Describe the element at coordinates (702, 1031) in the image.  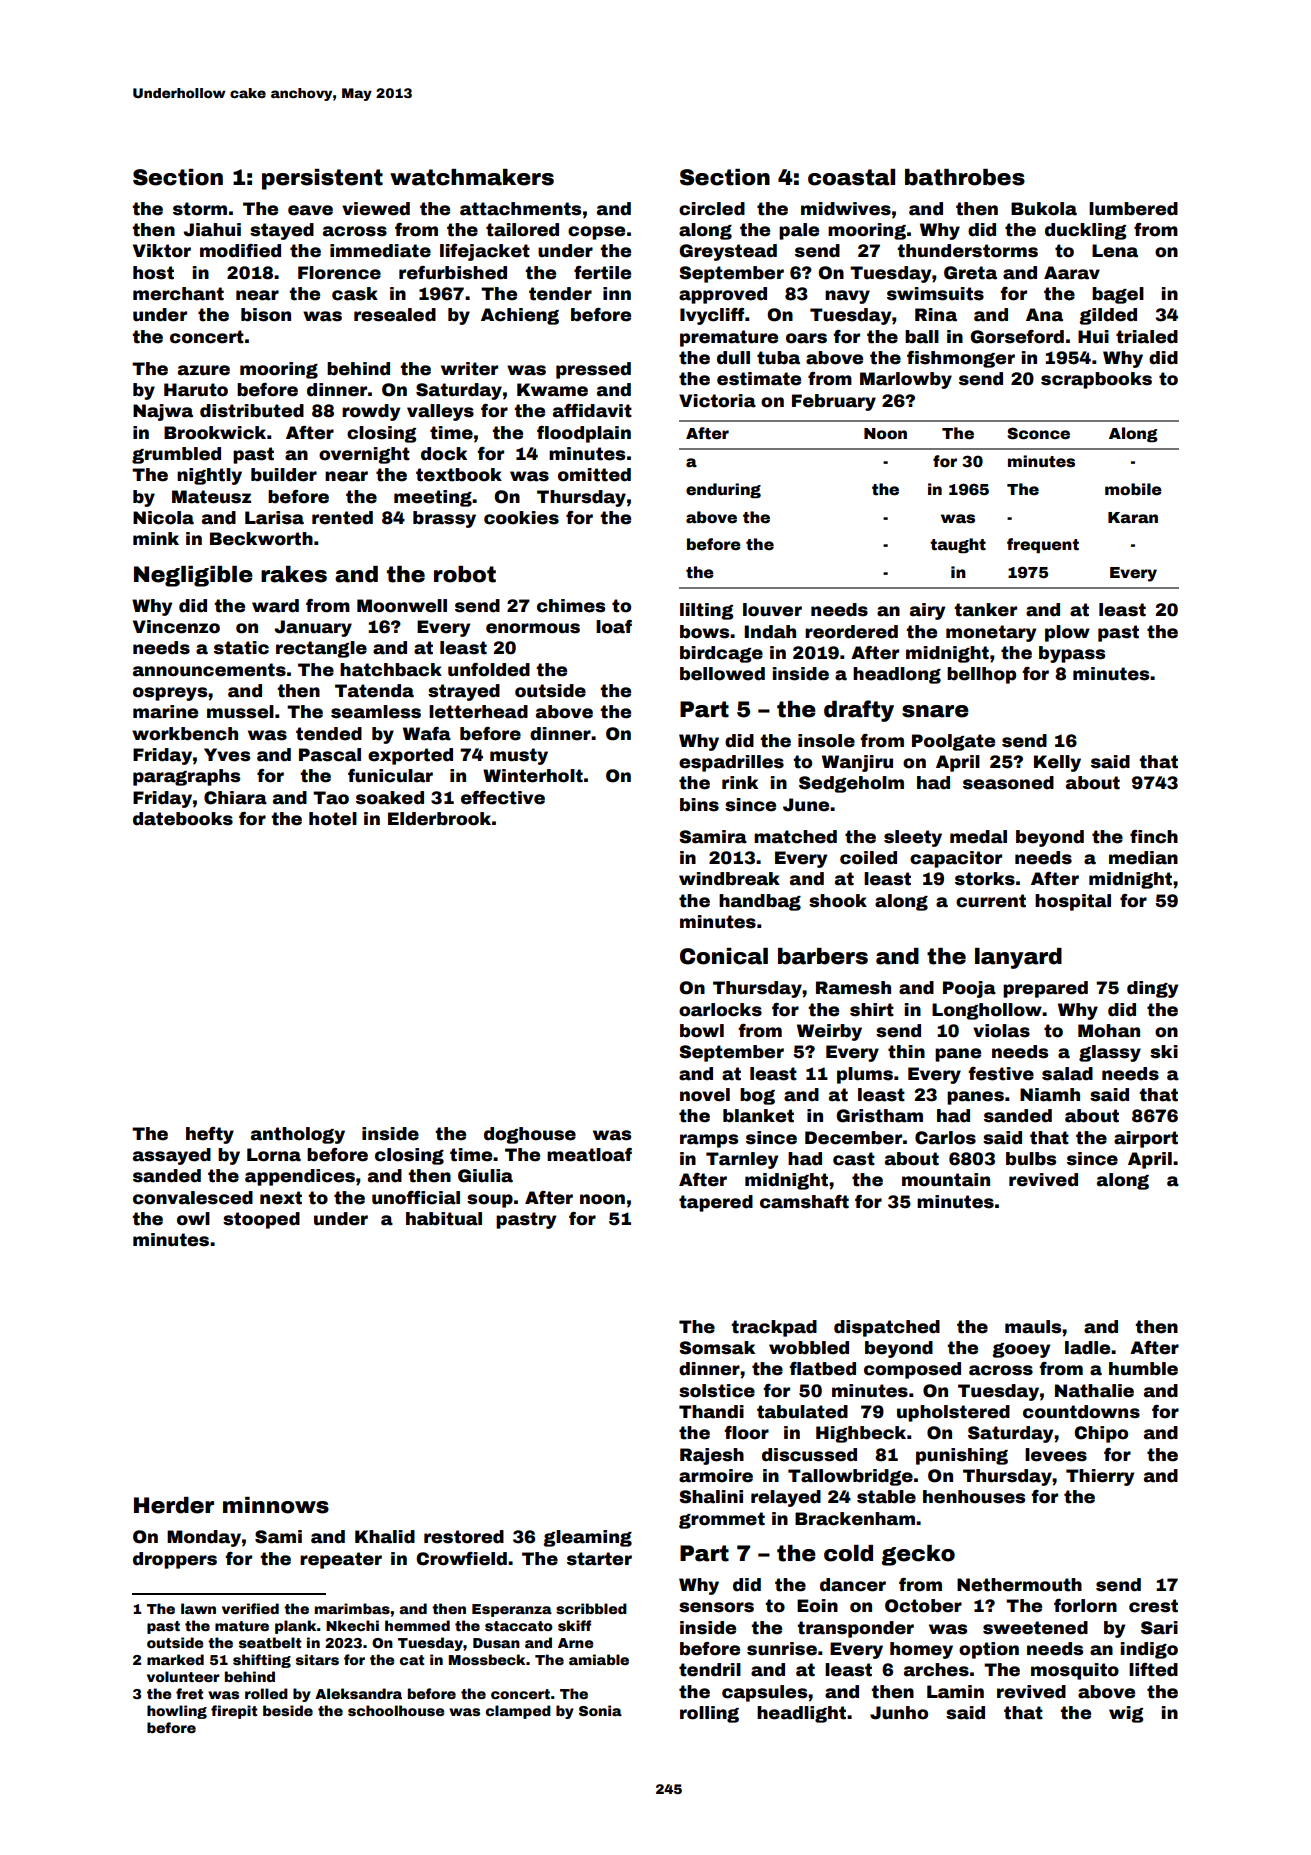
I see `bowl` at that location.
